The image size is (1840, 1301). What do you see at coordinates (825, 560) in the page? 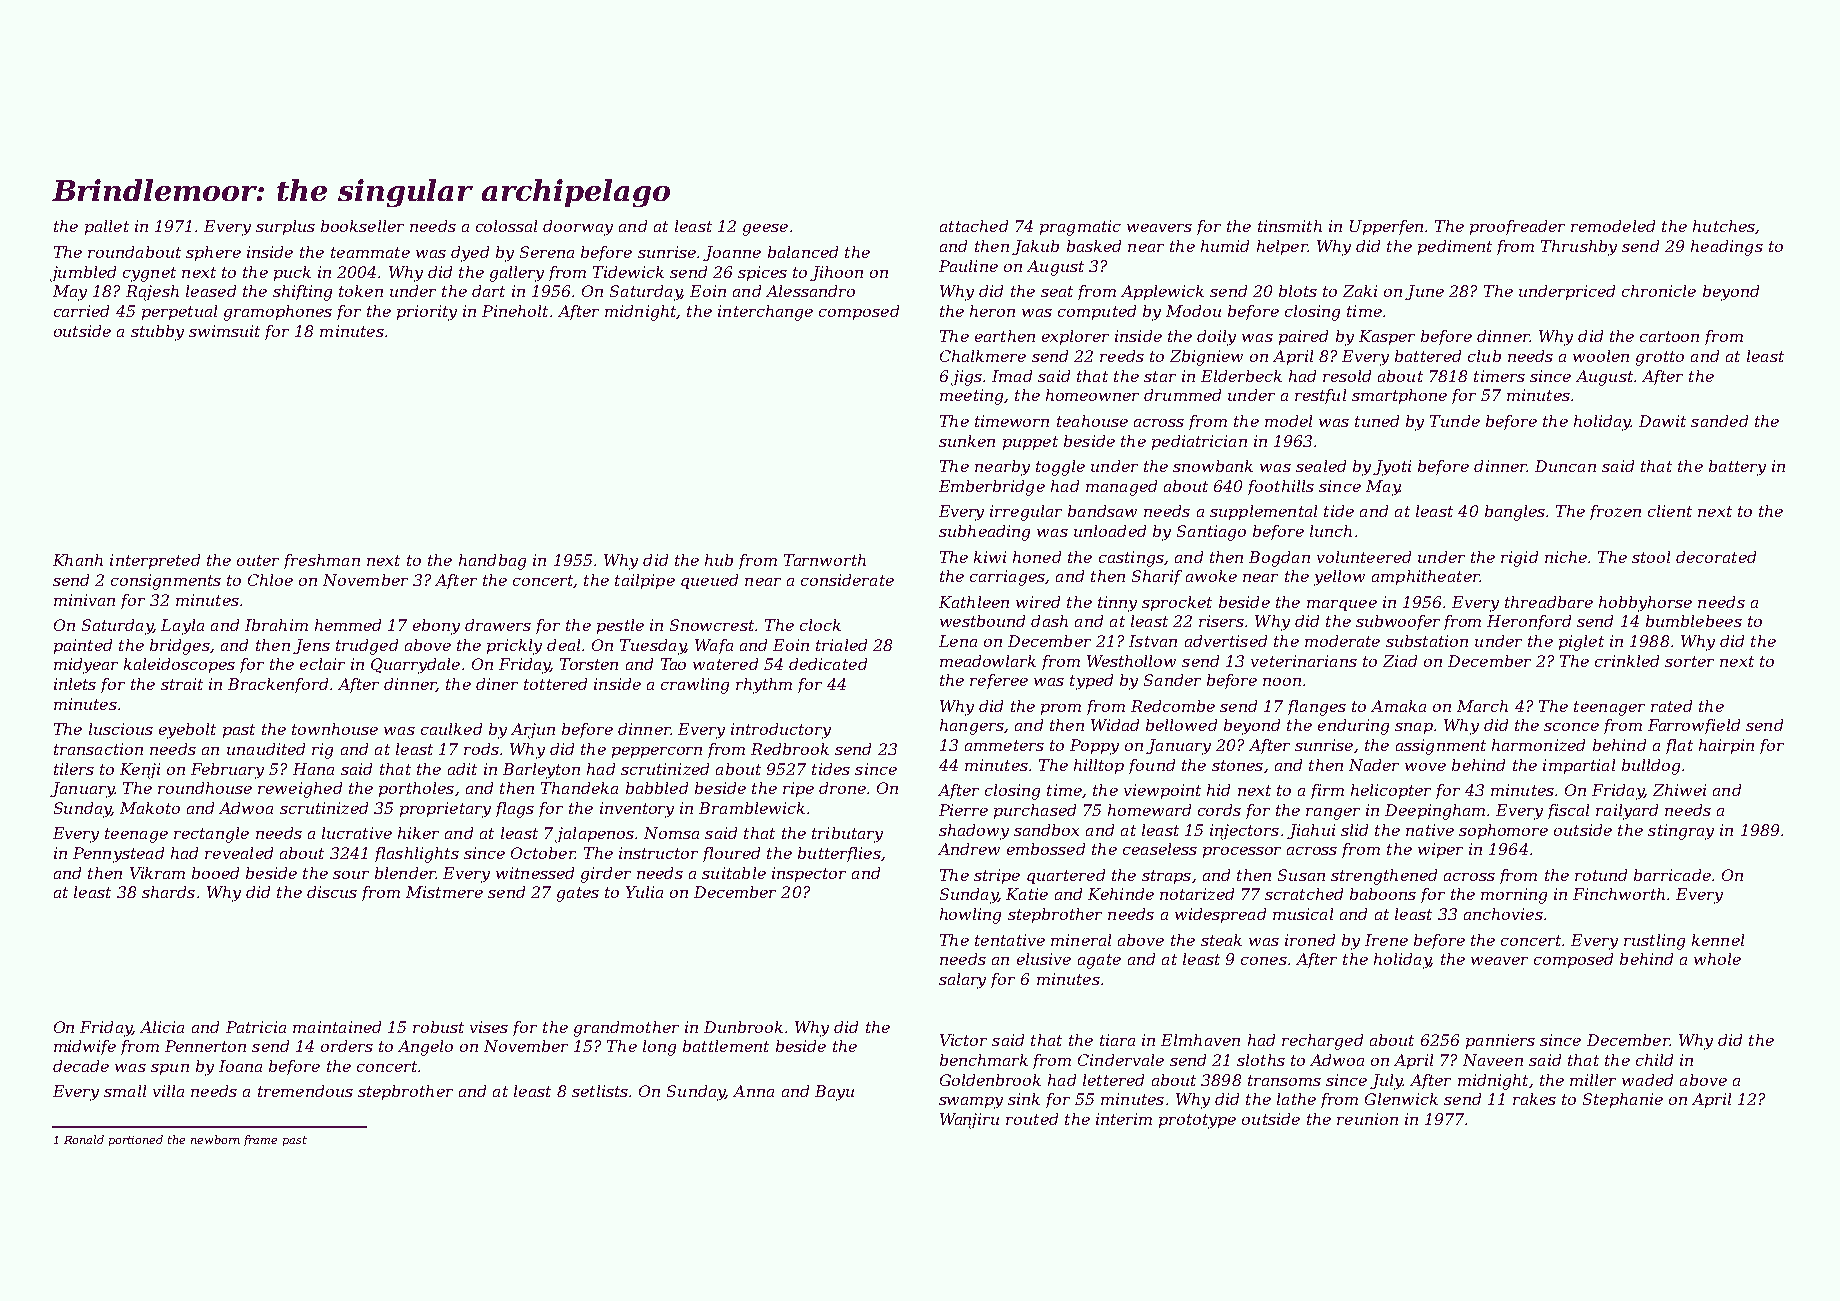
I see `Tarnworth` at bounding box center [825, 560].
